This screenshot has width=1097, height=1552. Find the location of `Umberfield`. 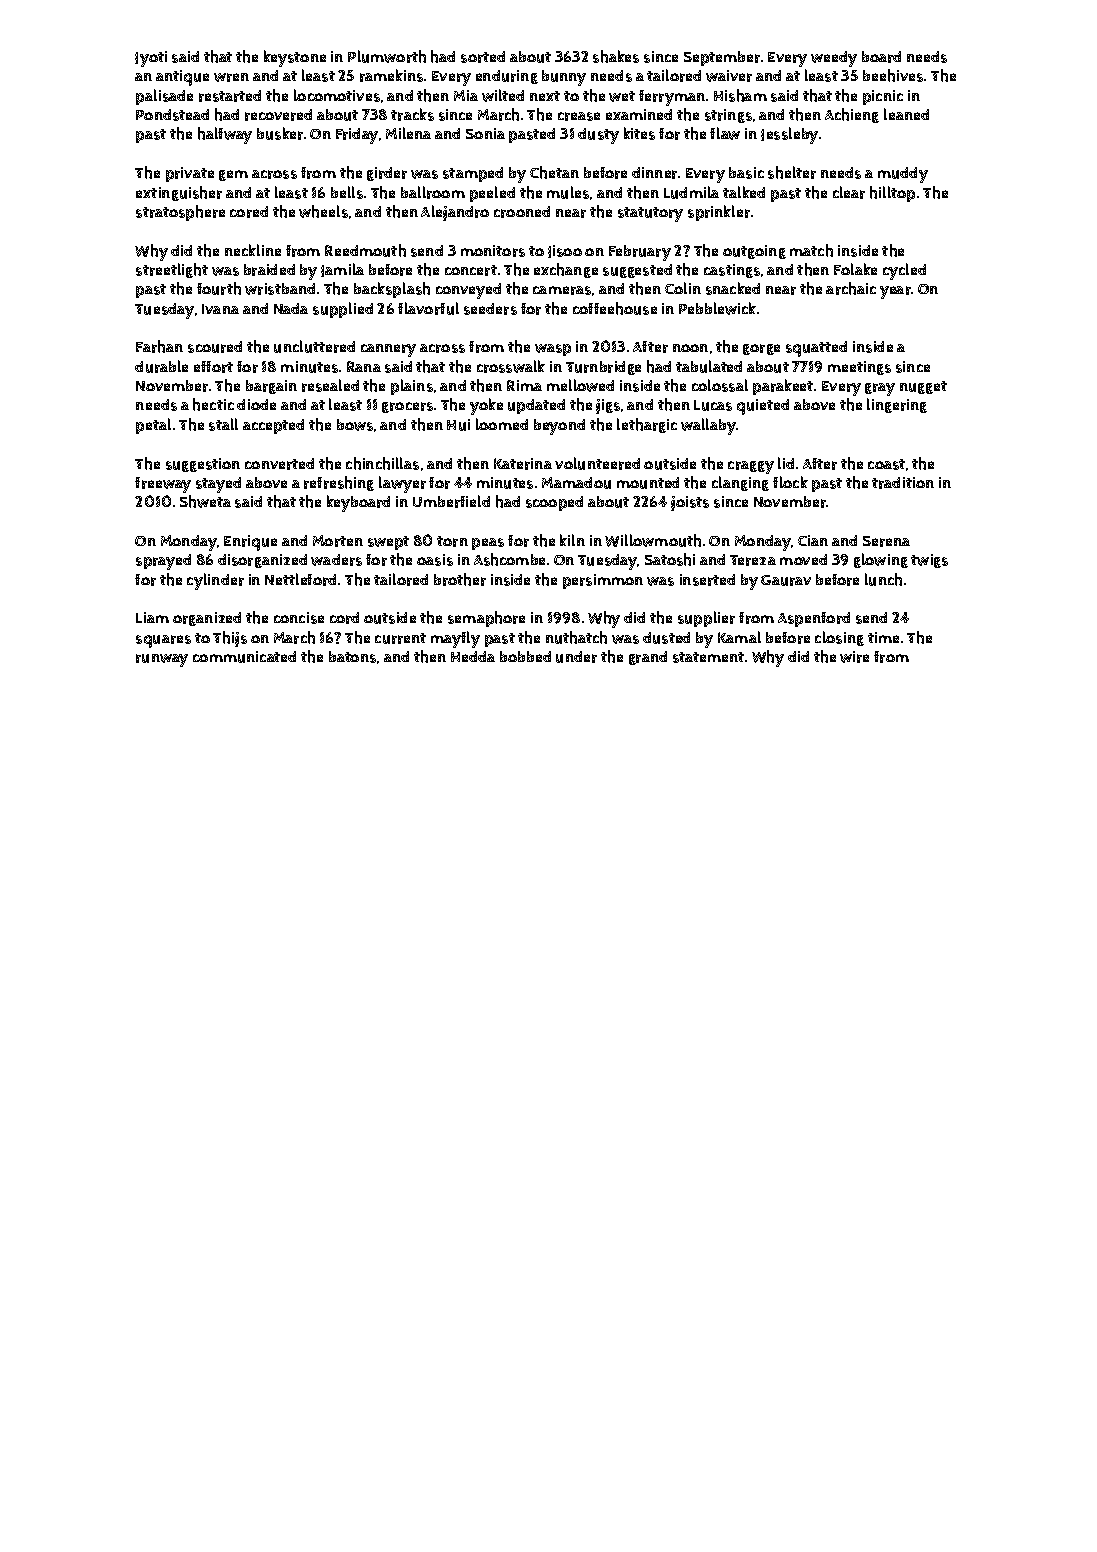

Umberfield is located at coordinates (451, 501).
